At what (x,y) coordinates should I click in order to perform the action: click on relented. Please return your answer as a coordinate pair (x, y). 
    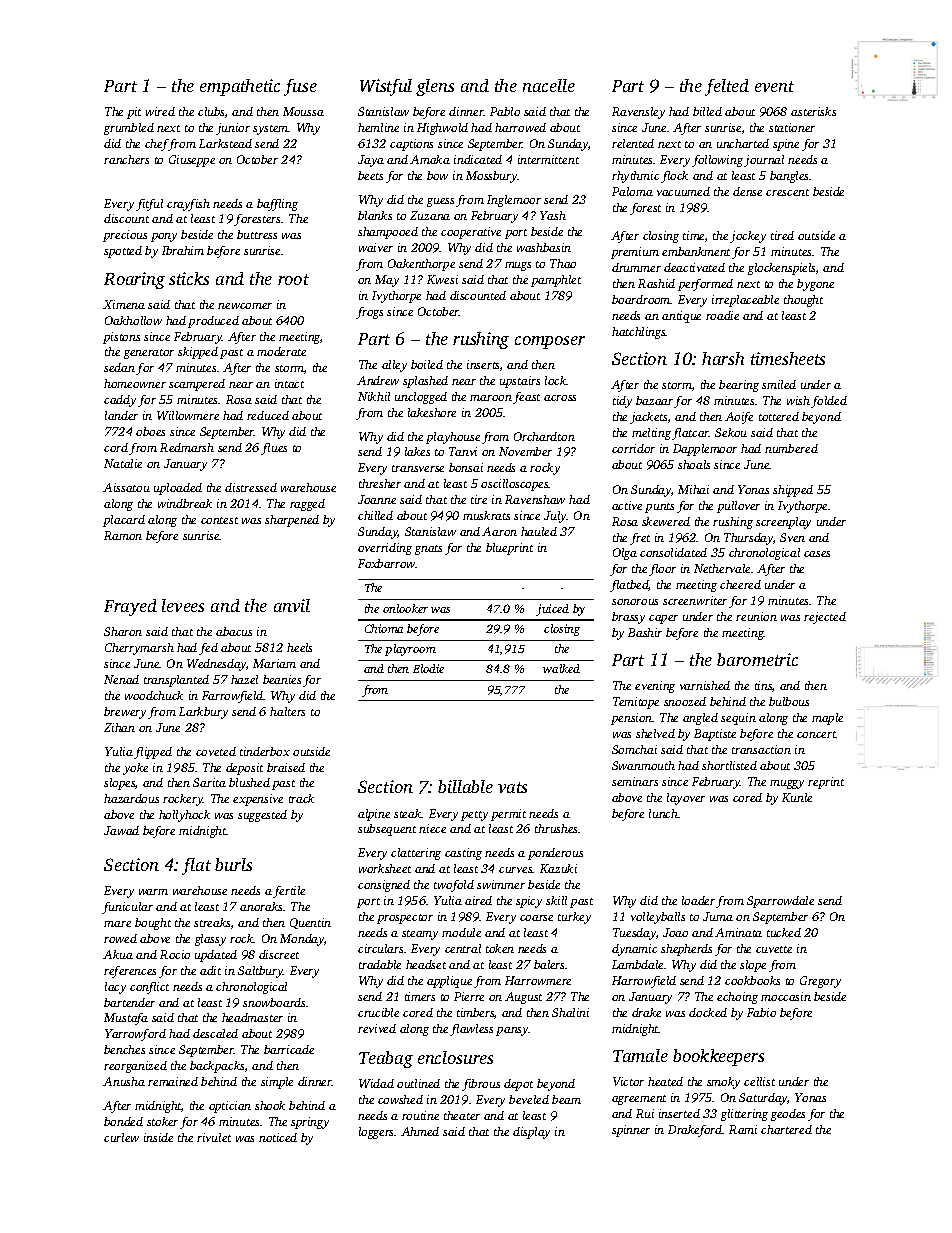
    Looking at the image, I should click on (633, 143).
